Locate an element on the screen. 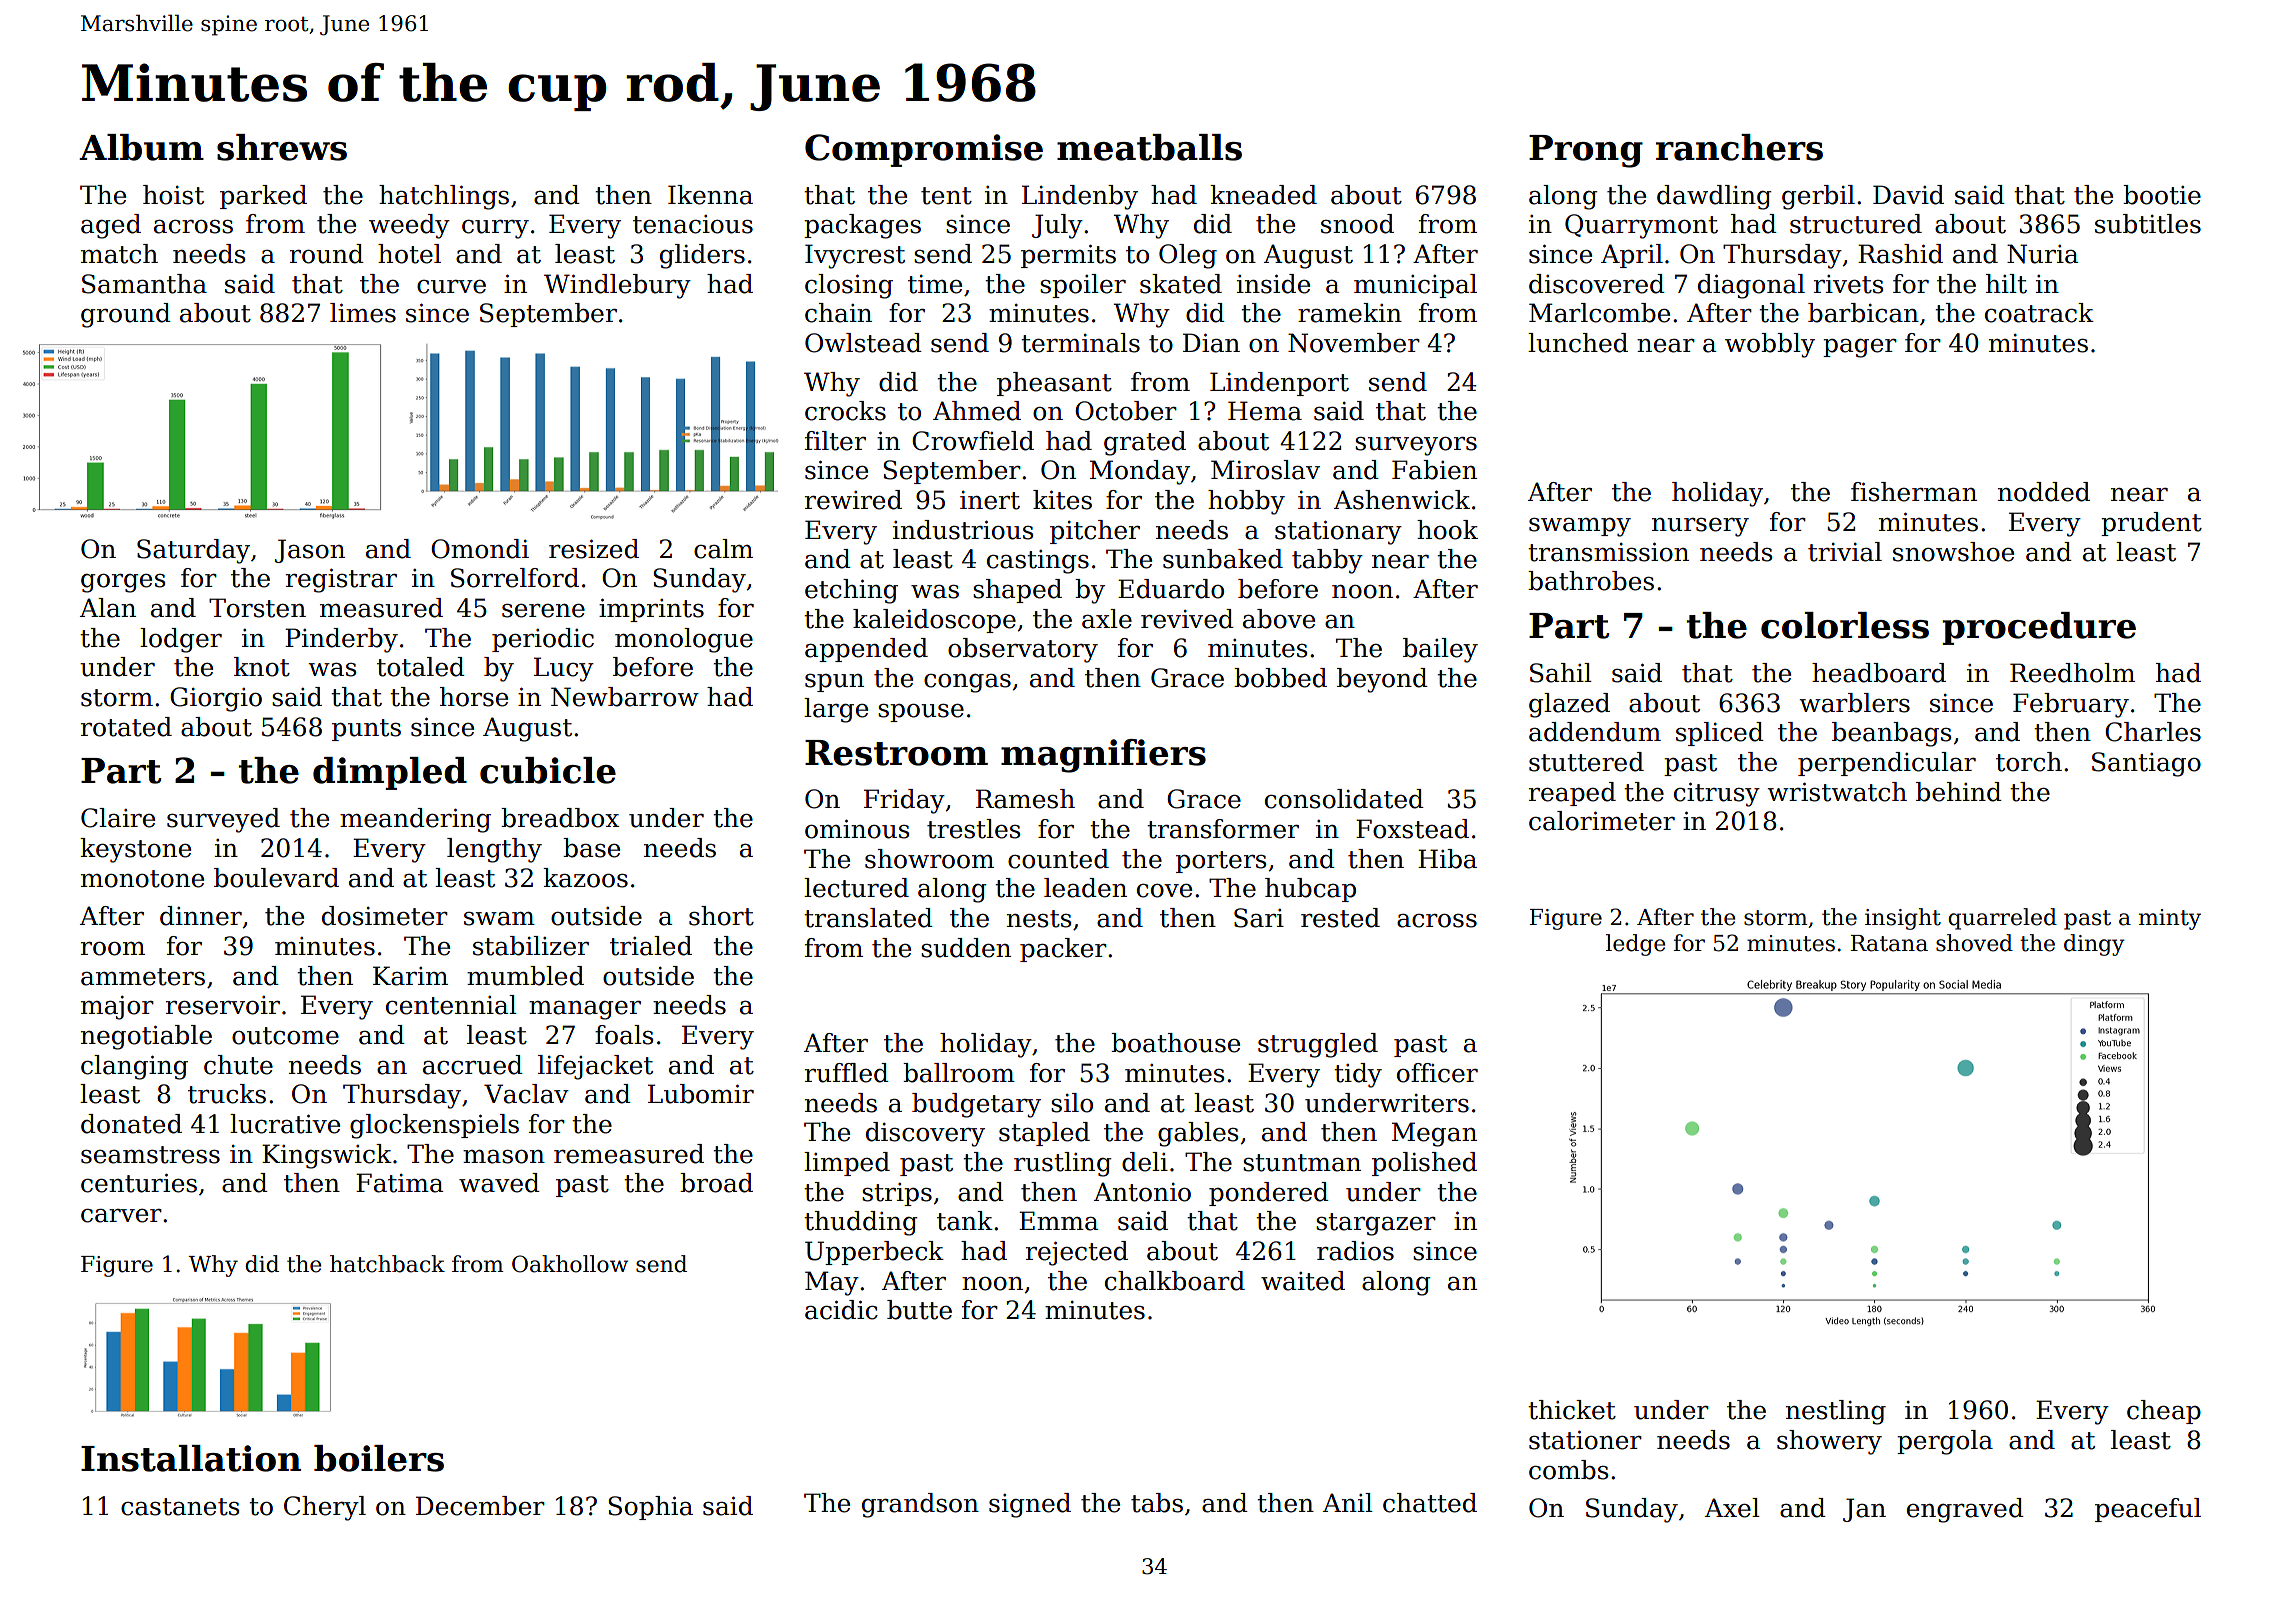 This screenshot has width=2282, height=1614. procedure is located at coordinates (2039, 628).
